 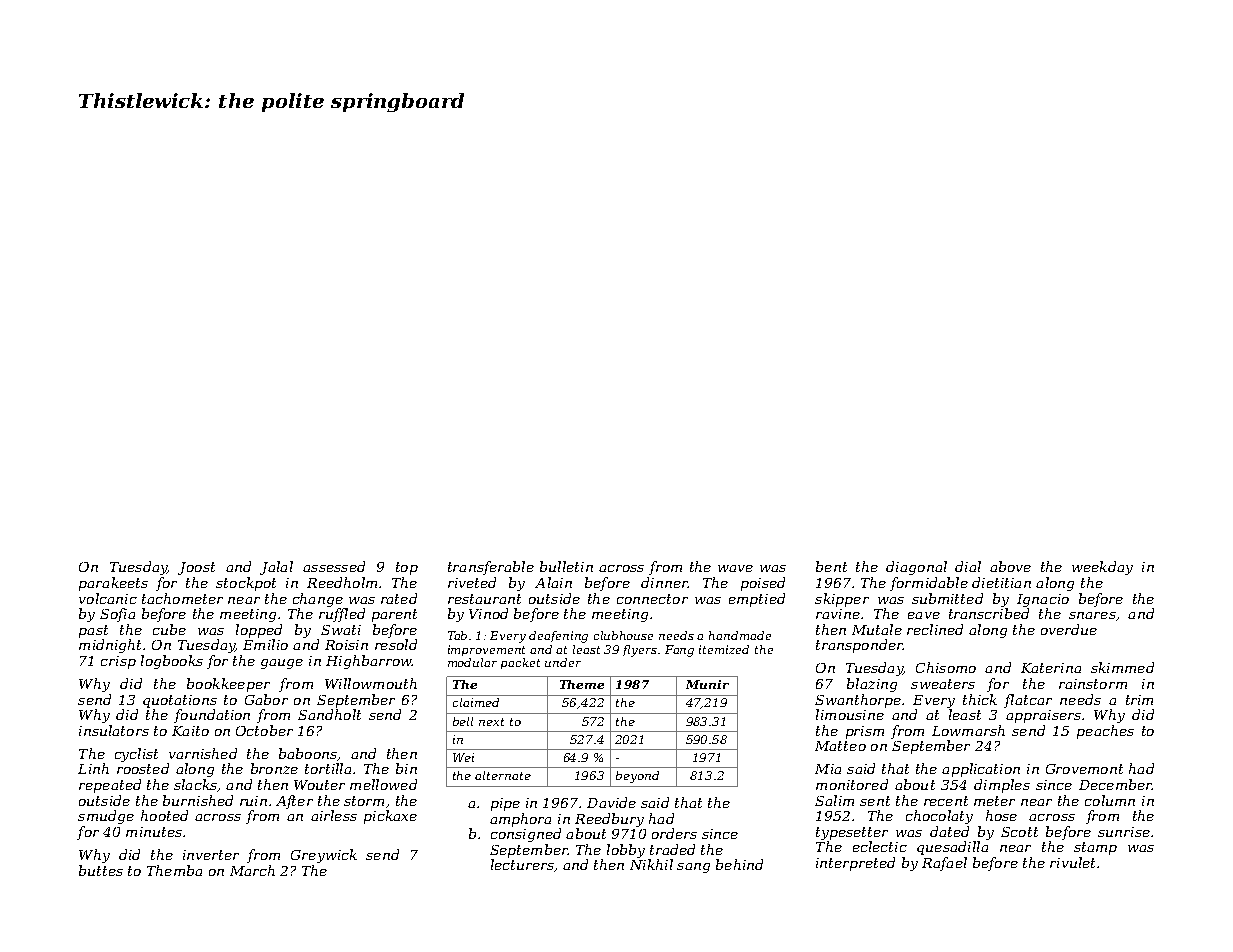 What do you see at coordinates (276, 568) in the image?
I see `Jalal` at bounding box center [276, 568].
